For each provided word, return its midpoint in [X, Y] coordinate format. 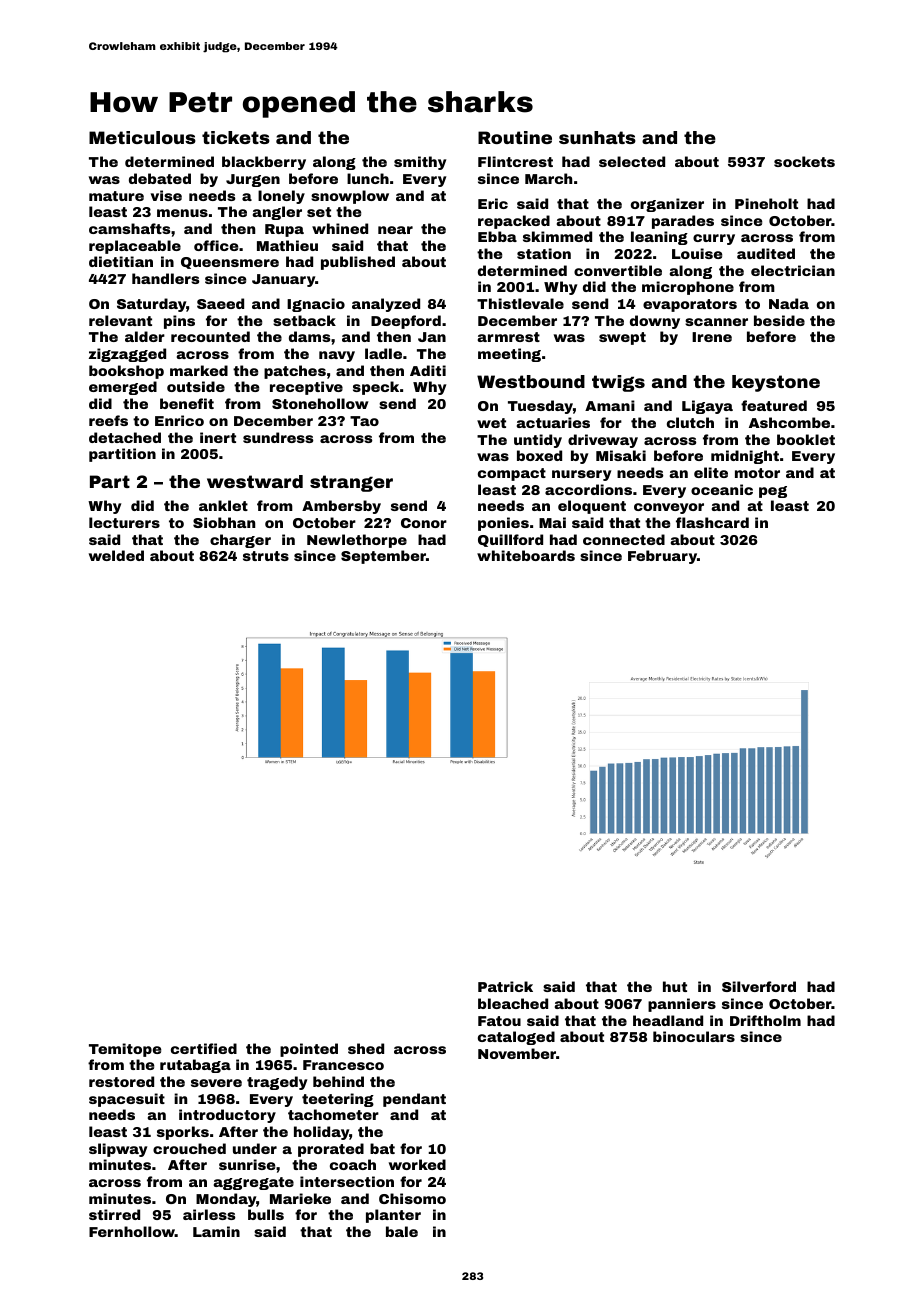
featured [774, 405]
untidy [538, 441]
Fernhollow [132, 1231]
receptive [306, 388]
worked [417, 1164]
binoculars [694, 1036]
